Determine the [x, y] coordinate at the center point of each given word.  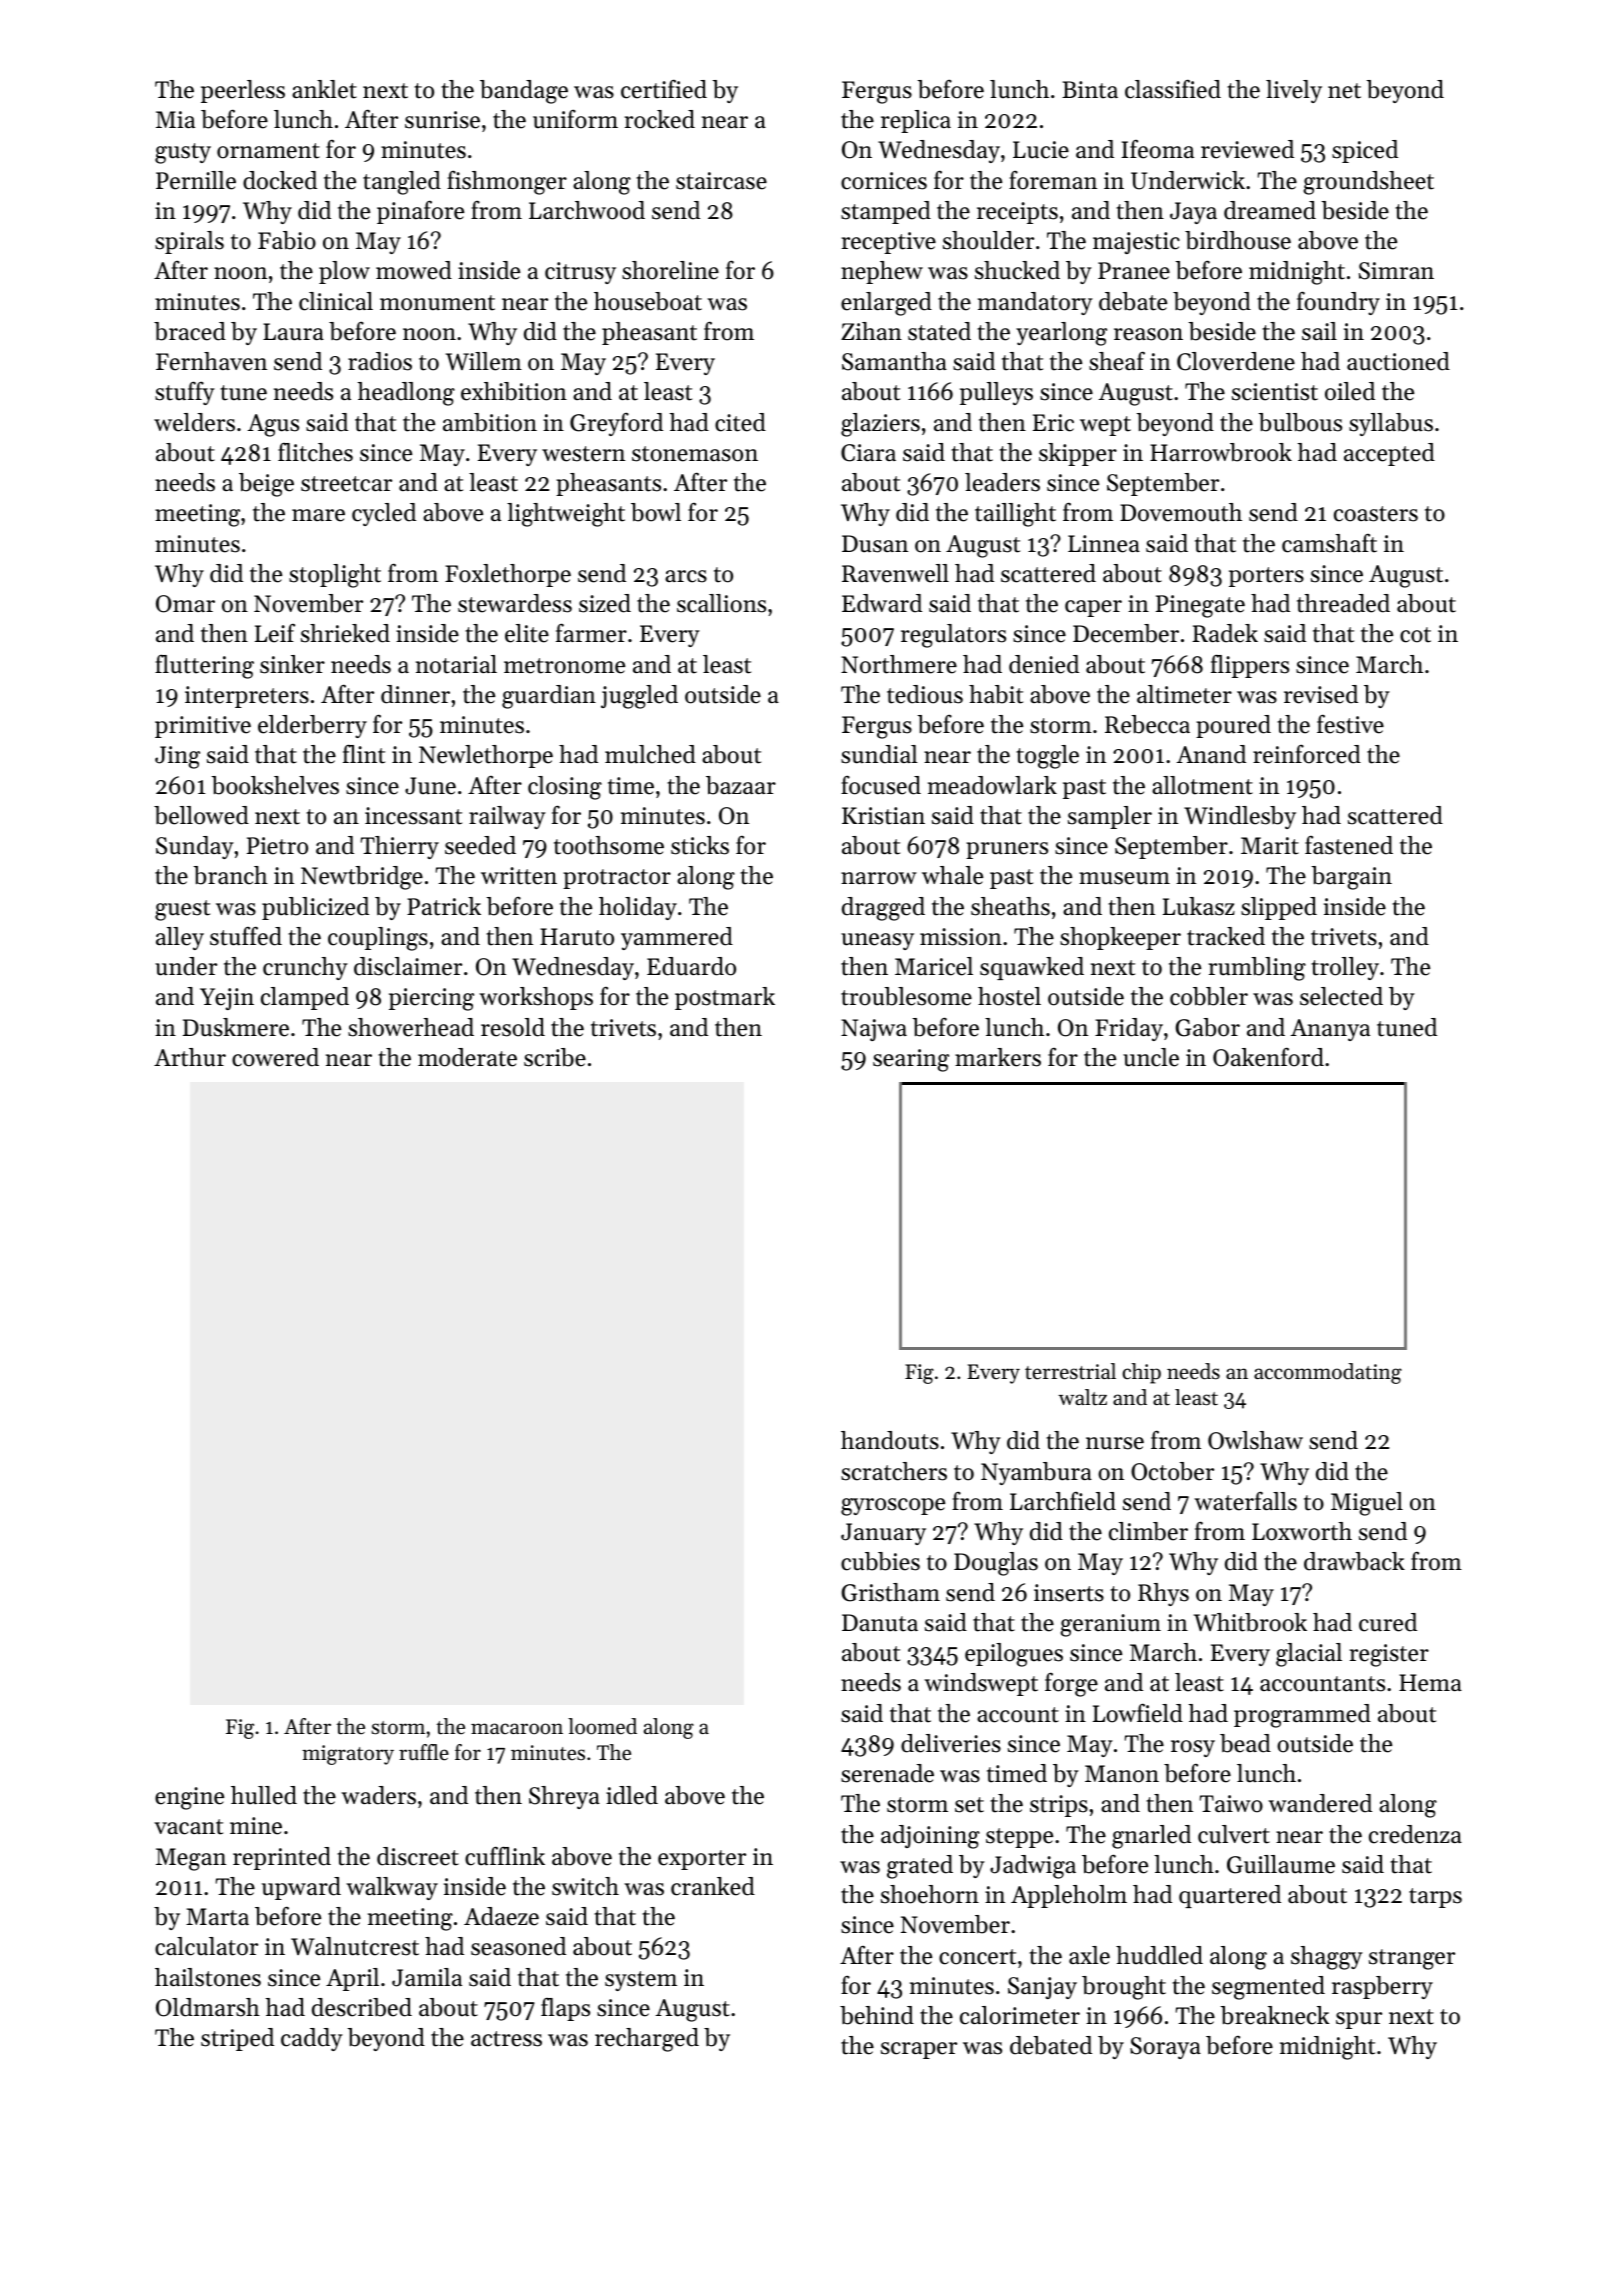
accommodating [1328, 1373]
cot [1415, 635]
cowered [275, 1057]
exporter [702, 1860]
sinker [292, 664]
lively [1294, 91]
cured [1388, 1622]
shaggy [1327, 1958]
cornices [884, 181]
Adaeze [501, 1916]
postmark [725, 998]
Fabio [287, 240]
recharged [647, 2040]
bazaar [741, 785]
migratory [348, 1755]
